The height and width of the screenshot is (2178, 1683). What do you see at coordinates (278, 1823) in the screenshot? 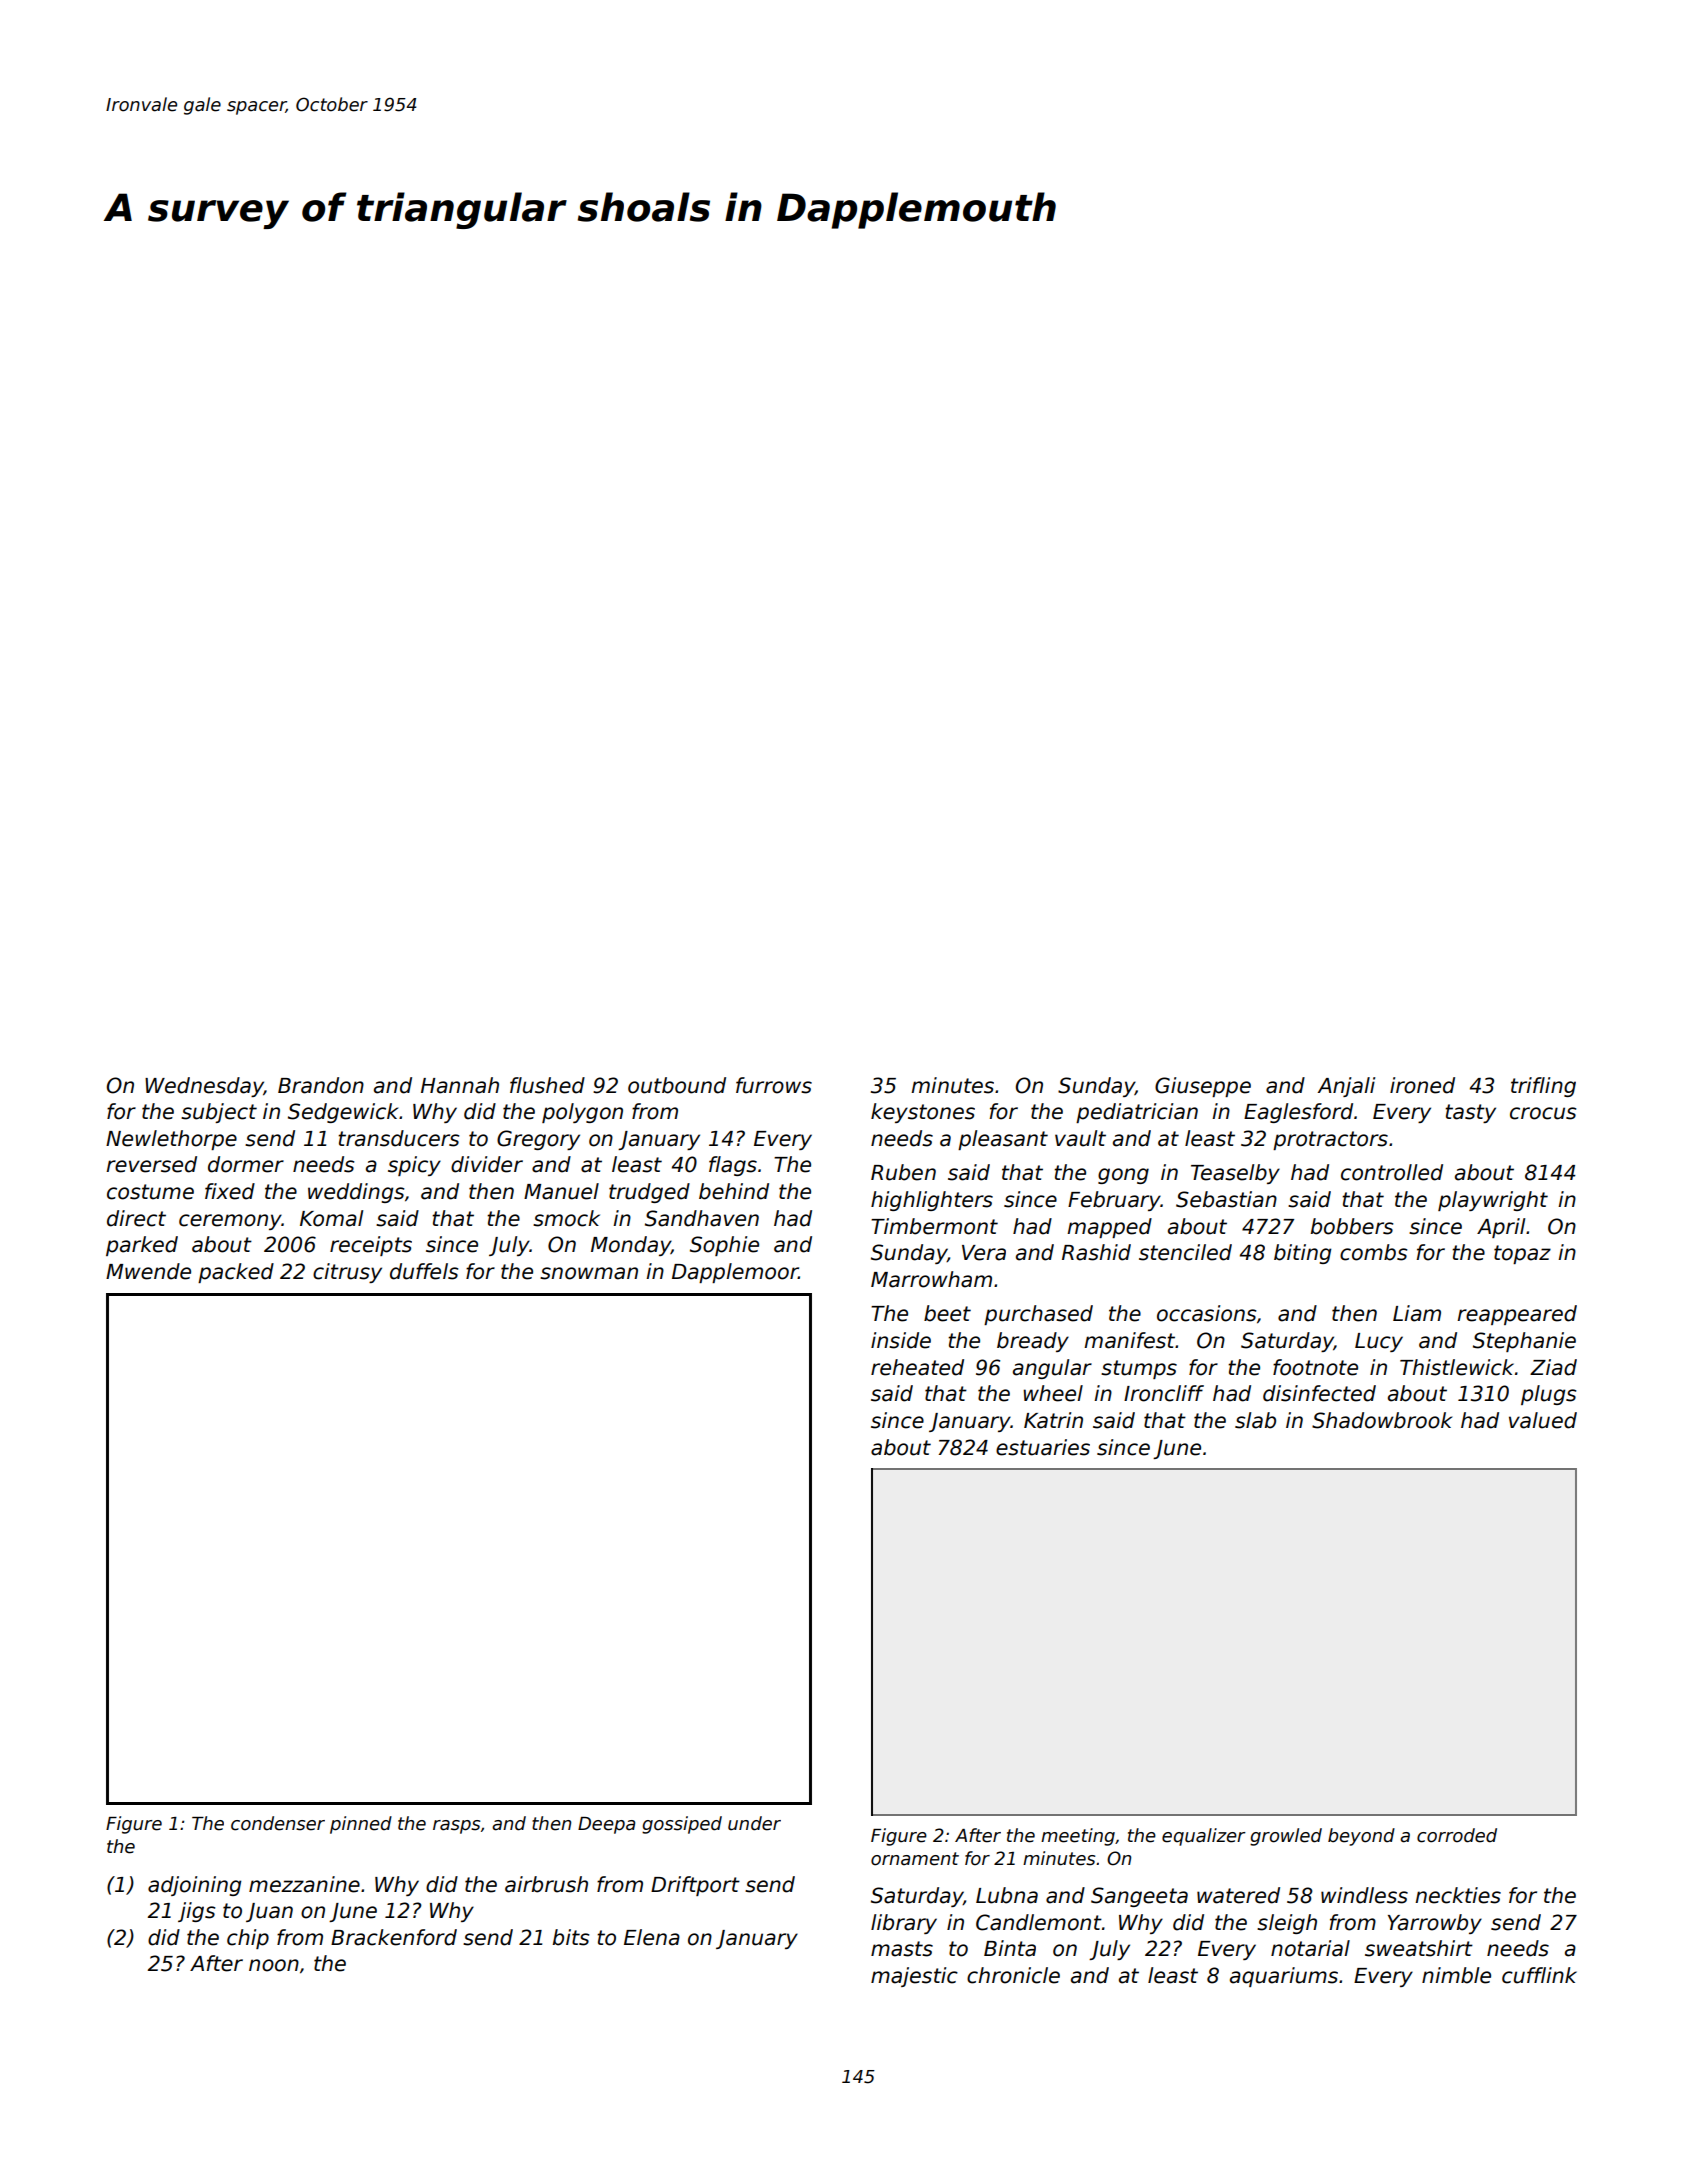
I see `condenser` at bounding box center [278, 1823].
